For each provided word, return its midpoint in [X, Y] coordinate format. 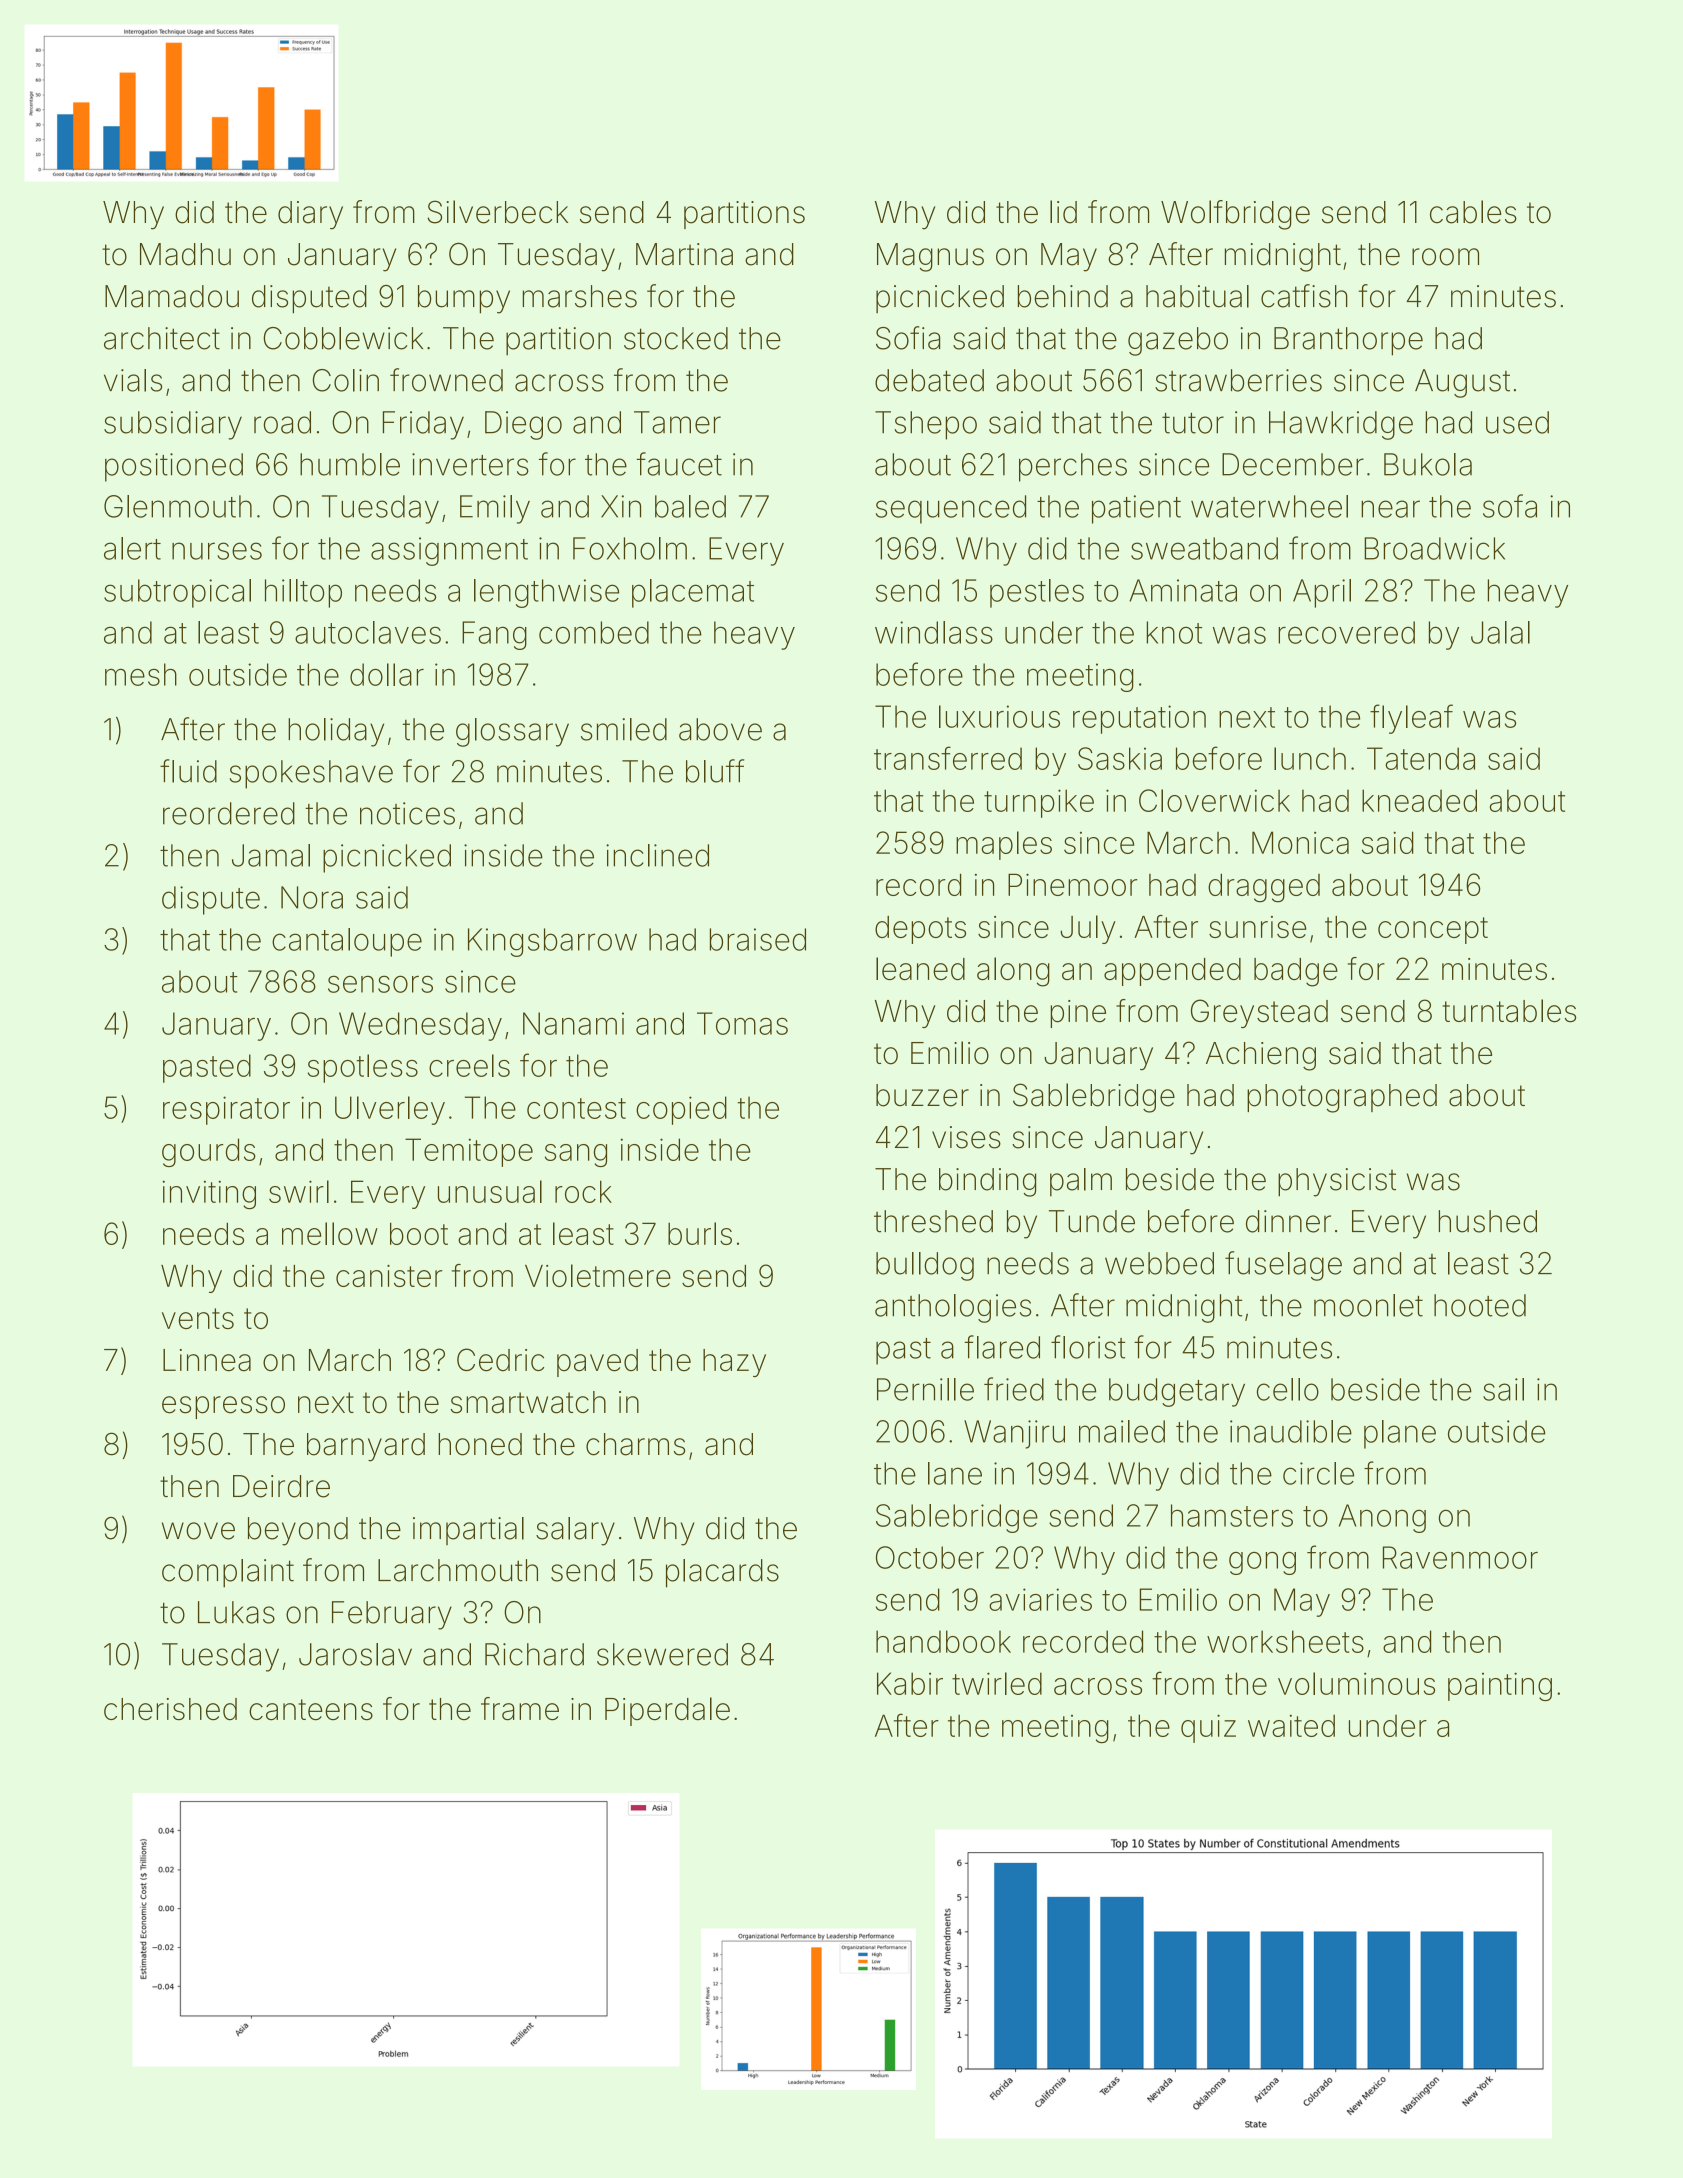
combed [594, 632]
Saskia [1120, 758]
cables [1473, 212]
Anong [1382, 1518]
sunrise [1257, 927]
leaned [920, 968]
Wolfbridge [1235, 215]
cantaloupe [347, 942]
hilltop [303, 593]
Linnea [207, 1360]
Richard [534, 1654]
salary [575, 1531]
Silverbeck [497, 212]
